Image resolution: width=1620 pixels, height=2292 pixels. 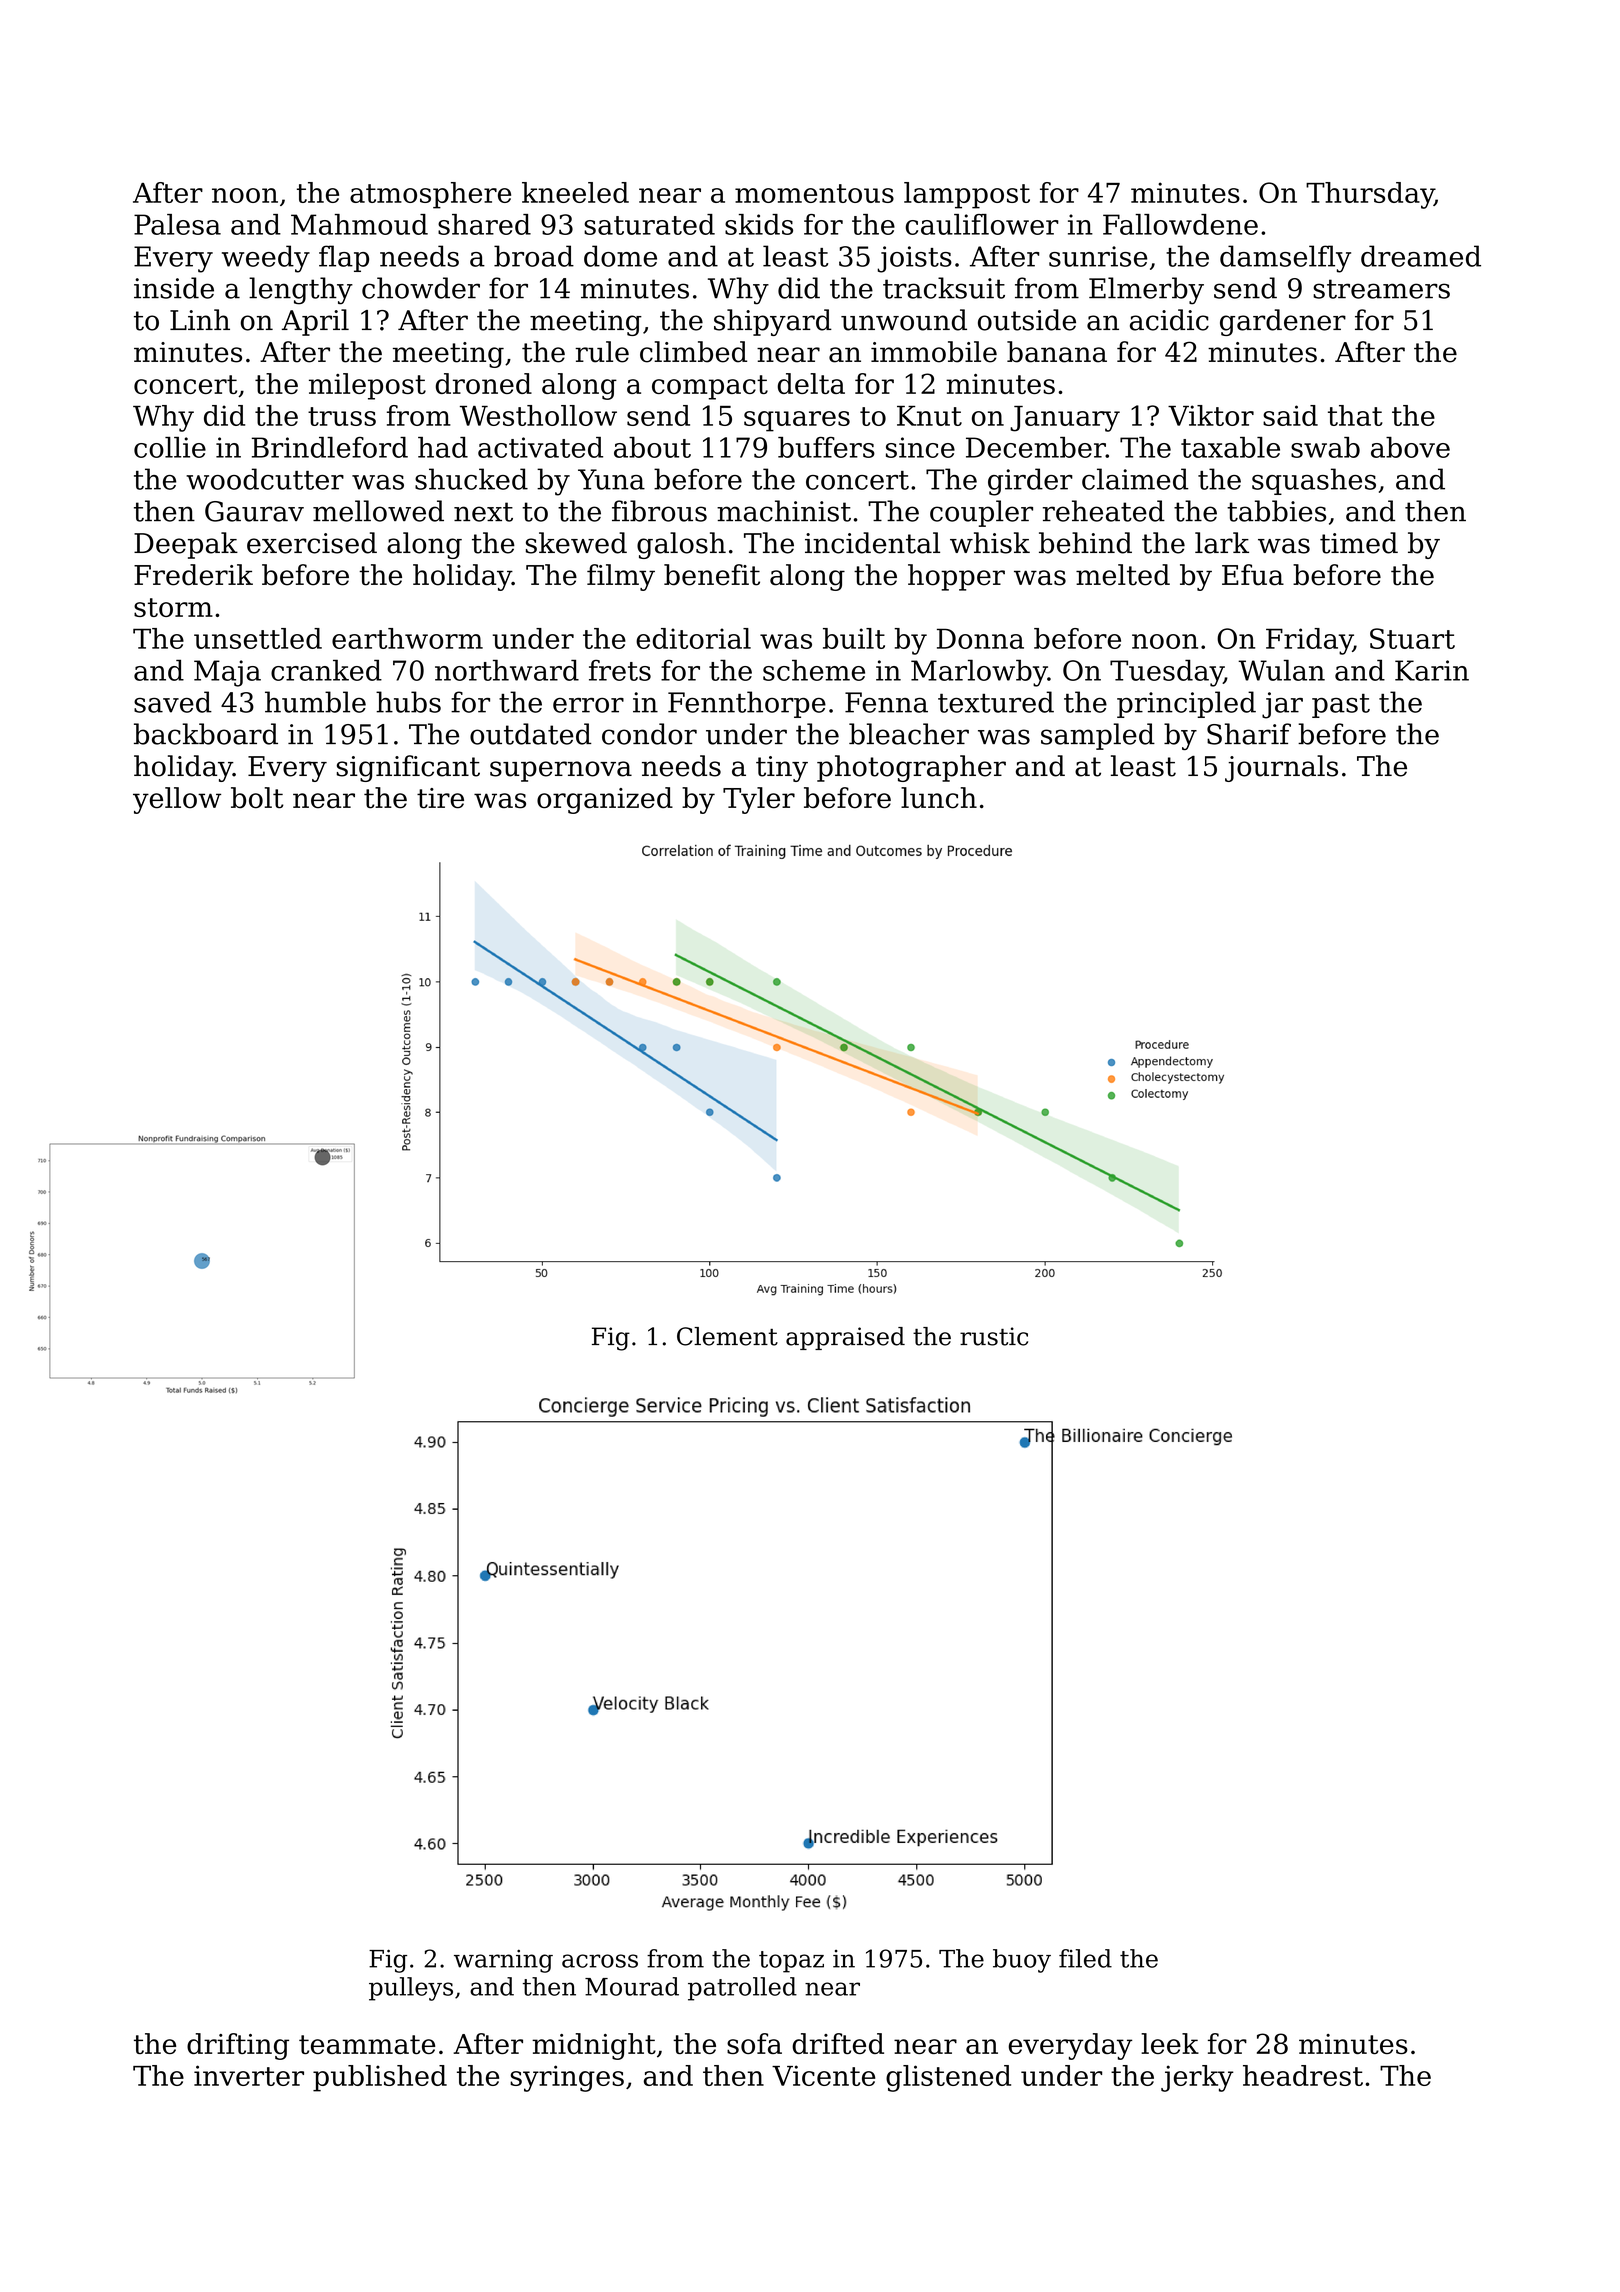 What do you see at coordinates (1104, 511) in the document?
I see `reheated` at bounding box center [1104, 511].
